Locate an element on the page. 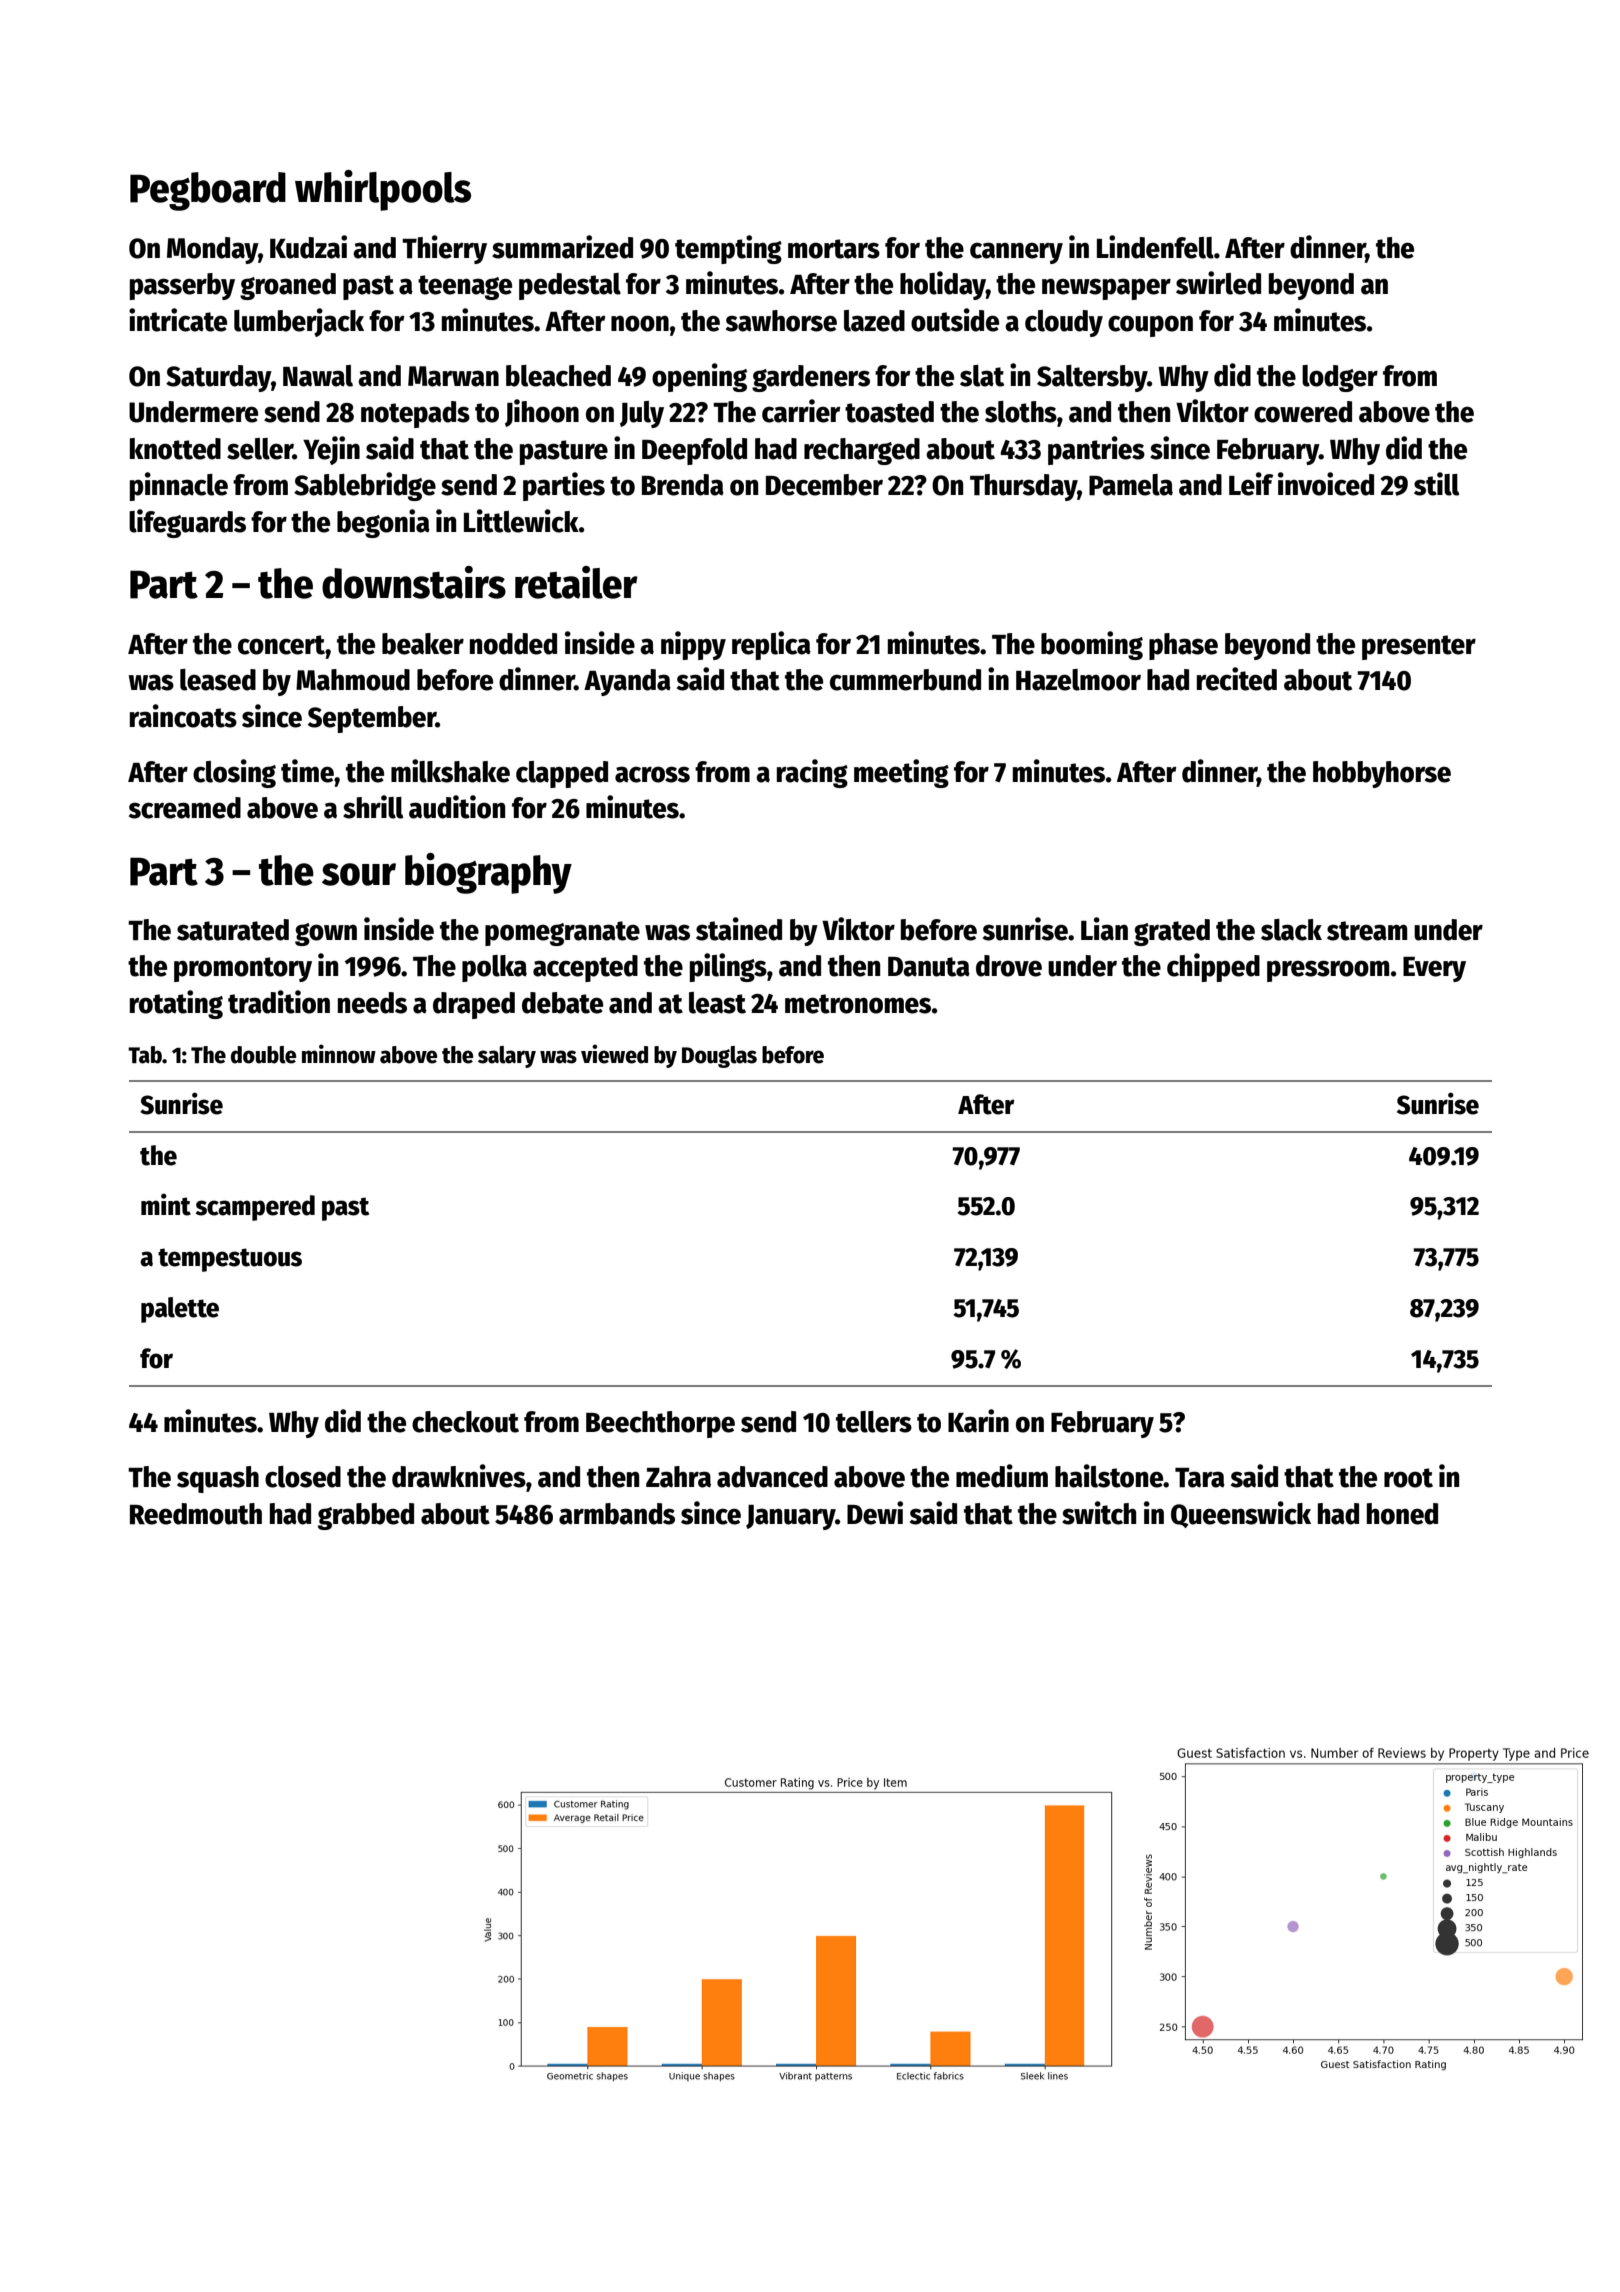 Image resolution: width=1620 pixels, height=2292 pixels. Marwan is located at coordinates (453, 376).
